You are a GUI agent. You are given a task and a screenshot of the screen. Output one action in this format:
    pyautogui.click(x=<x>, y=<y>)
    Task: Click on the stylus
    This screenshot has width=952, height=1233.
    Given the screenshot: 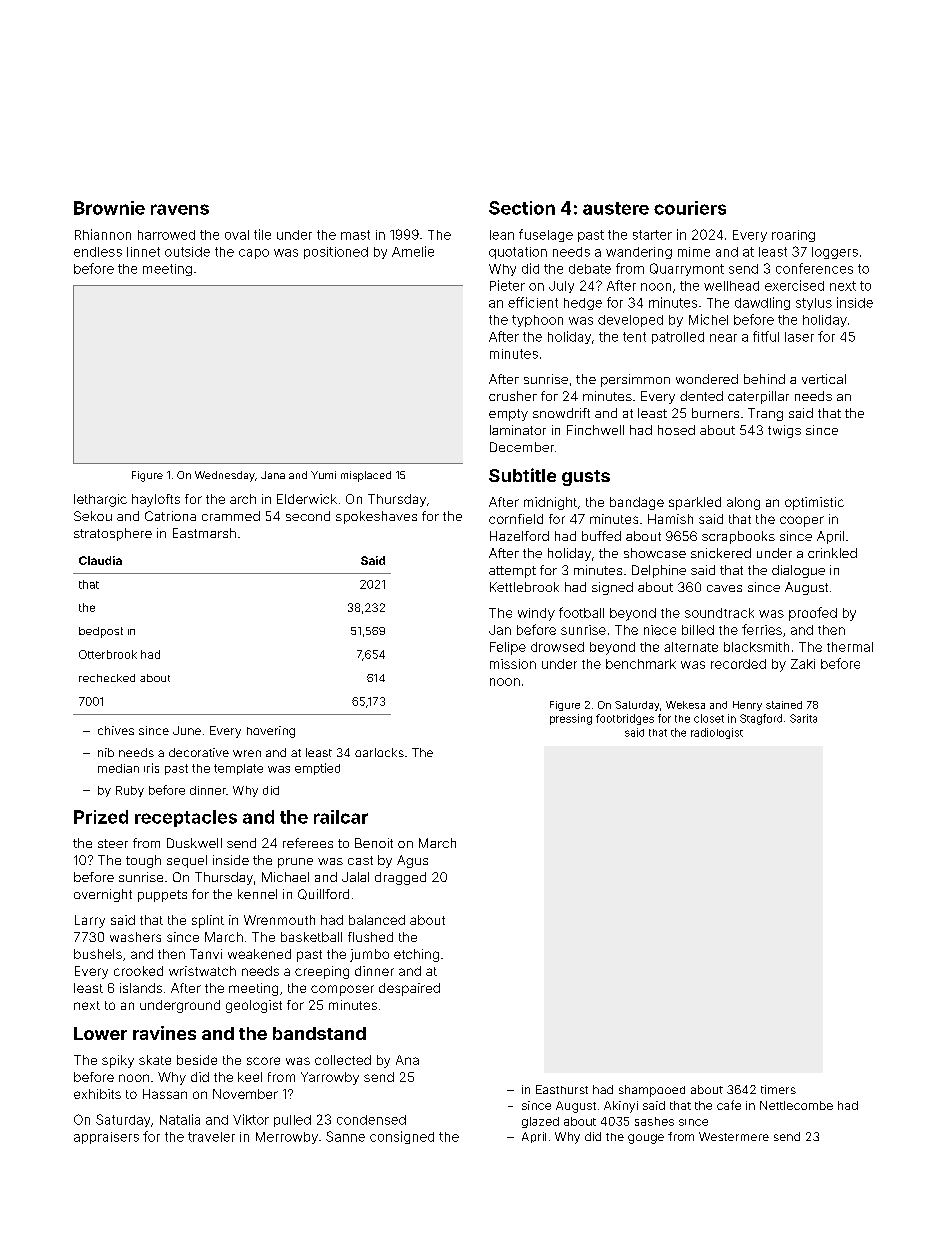 What is the action you would take?
    pyautogui.click(x=814, y=304)
